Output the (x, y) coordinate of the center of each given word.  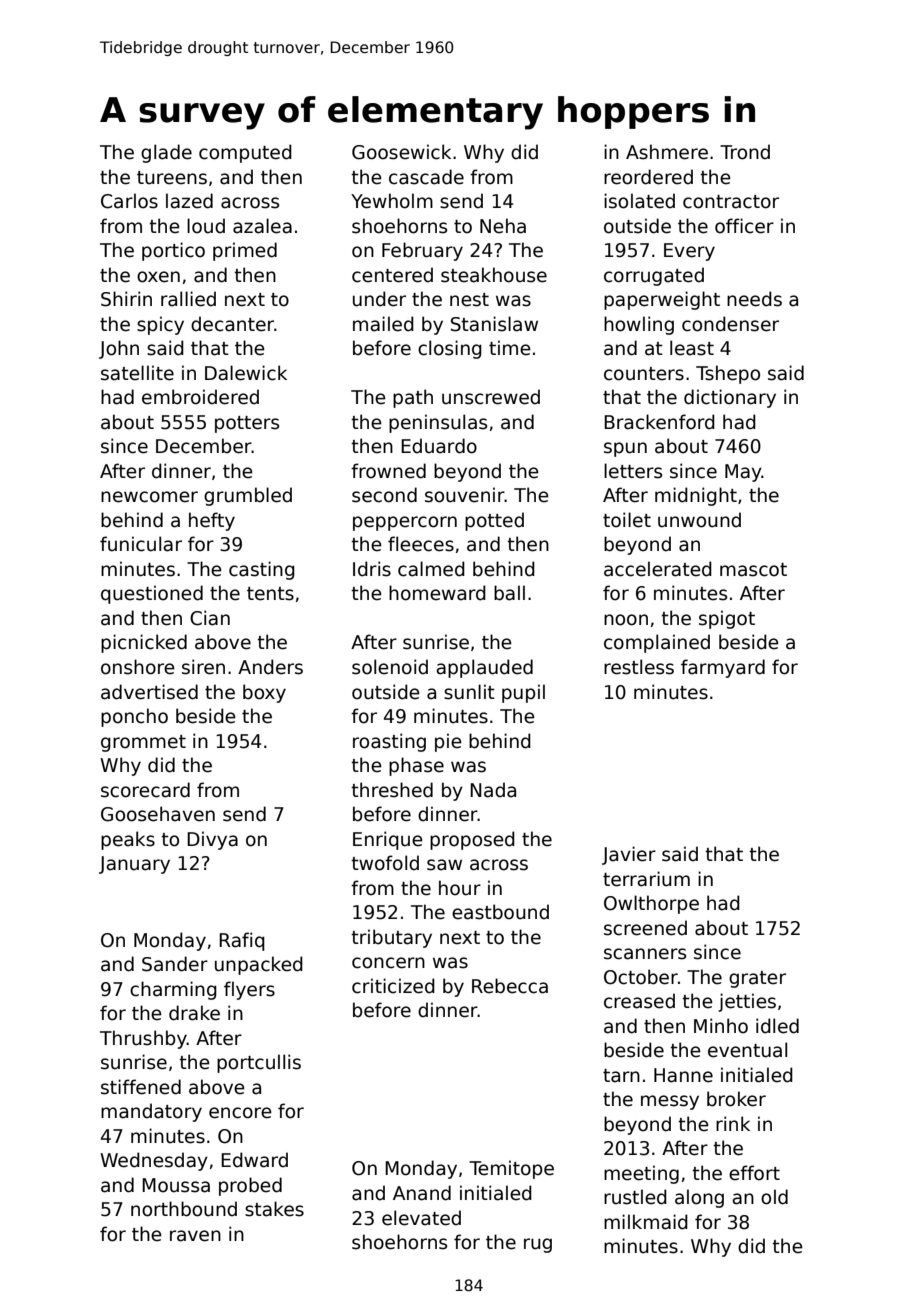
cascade (426, 177)
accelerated (658, 569)
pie (448, 742)
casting (262, 570)
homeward (437, 593)
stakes (274, 1209)
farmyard (723, 668)
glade (166, 153)
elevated (421, 1218)
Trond (745, 152)
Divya (212, 840)
